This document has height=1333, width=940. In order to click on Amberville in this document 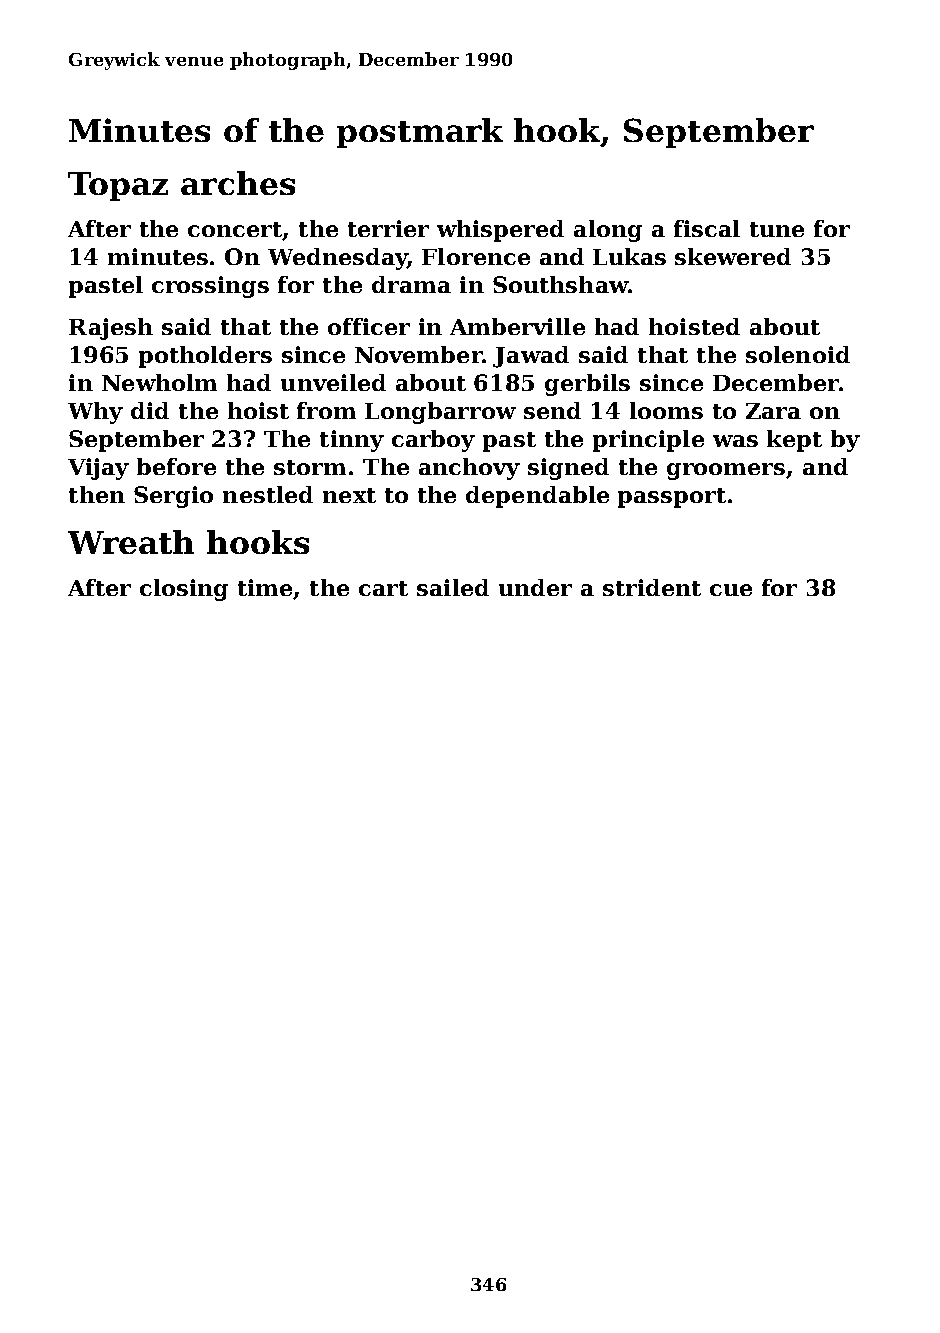, I will do `click(517, 326)`.
